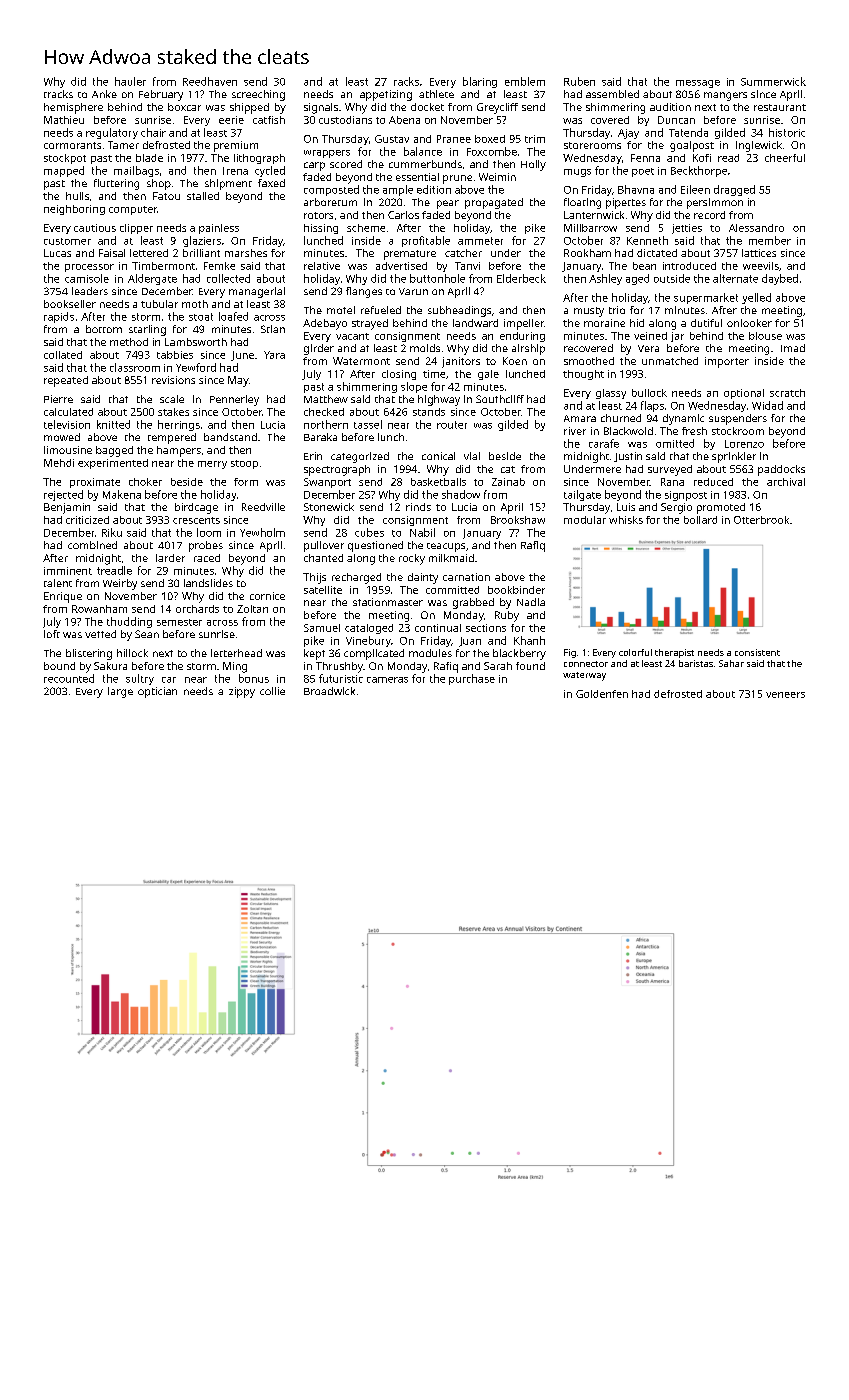 This image has width=849, height=1400. What do you see at coordinates (480, 82) in the image?
I see `blaring` at bounding box center [480, 82].
